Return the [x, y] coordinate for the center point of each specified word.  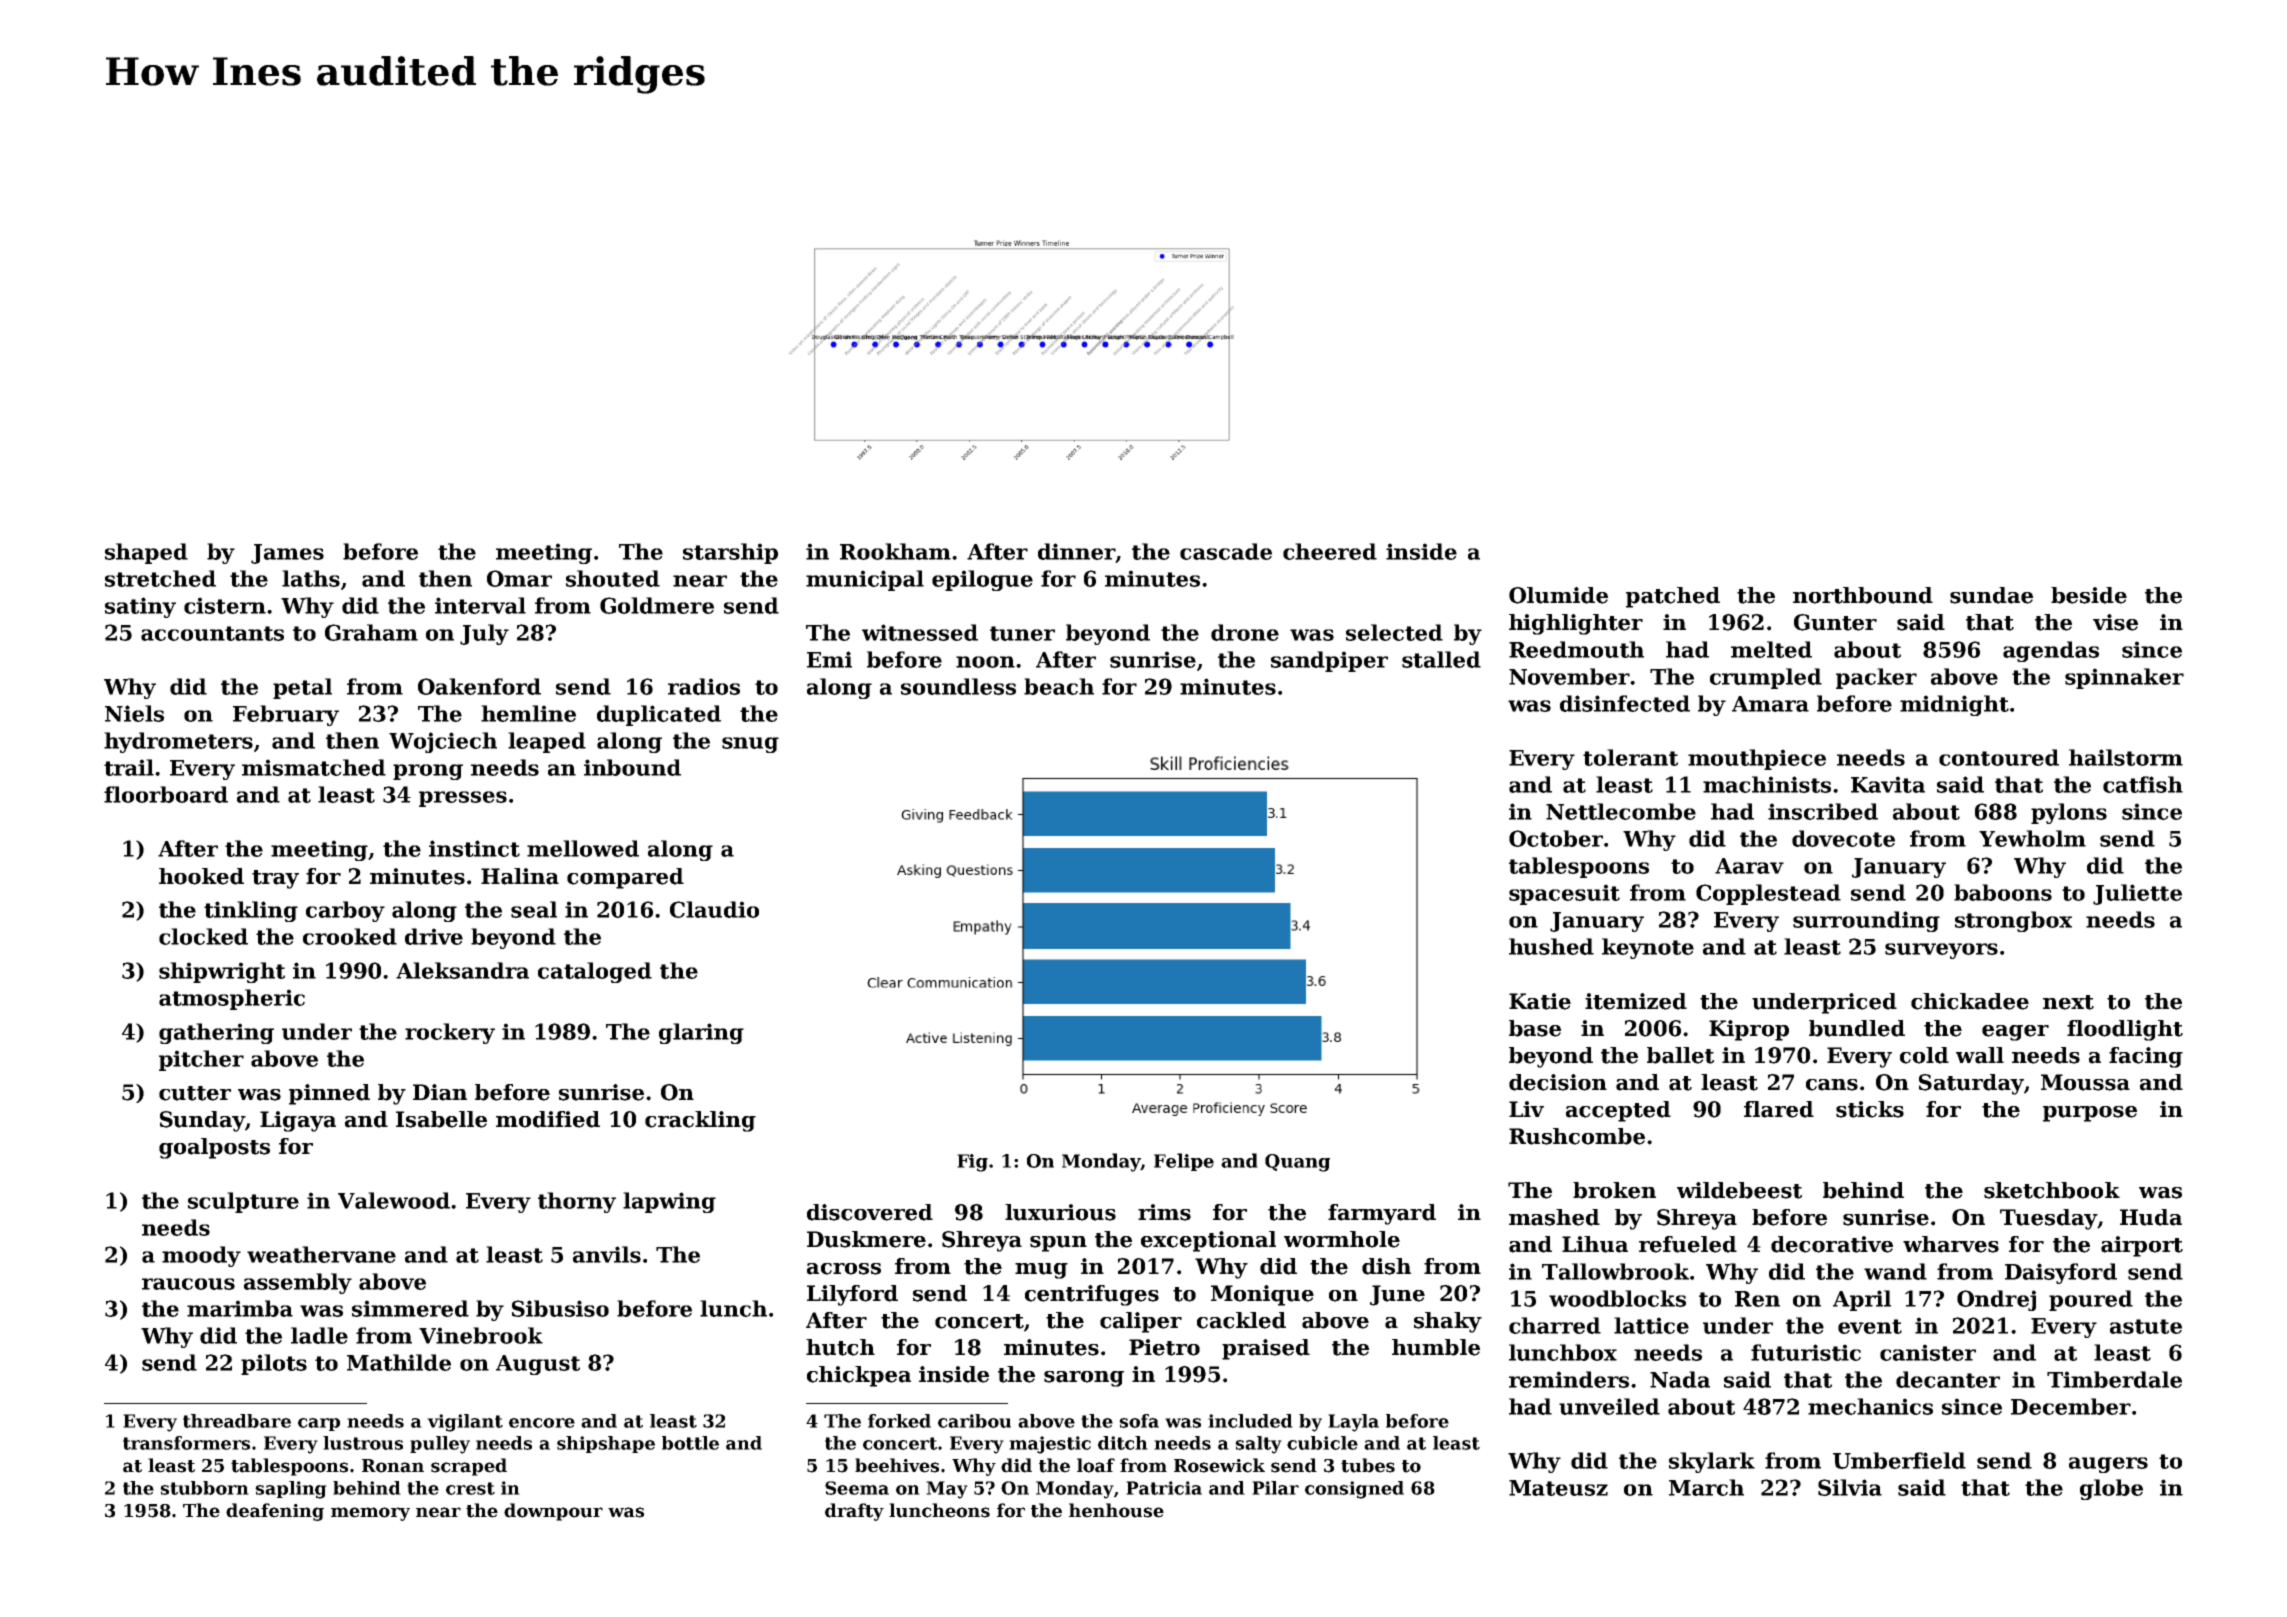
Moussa [2085, 1082]
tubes [1368, 1465]
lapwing [669, 1202]
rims [1164, 1212]
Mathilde [399, 1362]
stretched [160, 578]
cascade [1226, 551]
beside [2089, 595]
